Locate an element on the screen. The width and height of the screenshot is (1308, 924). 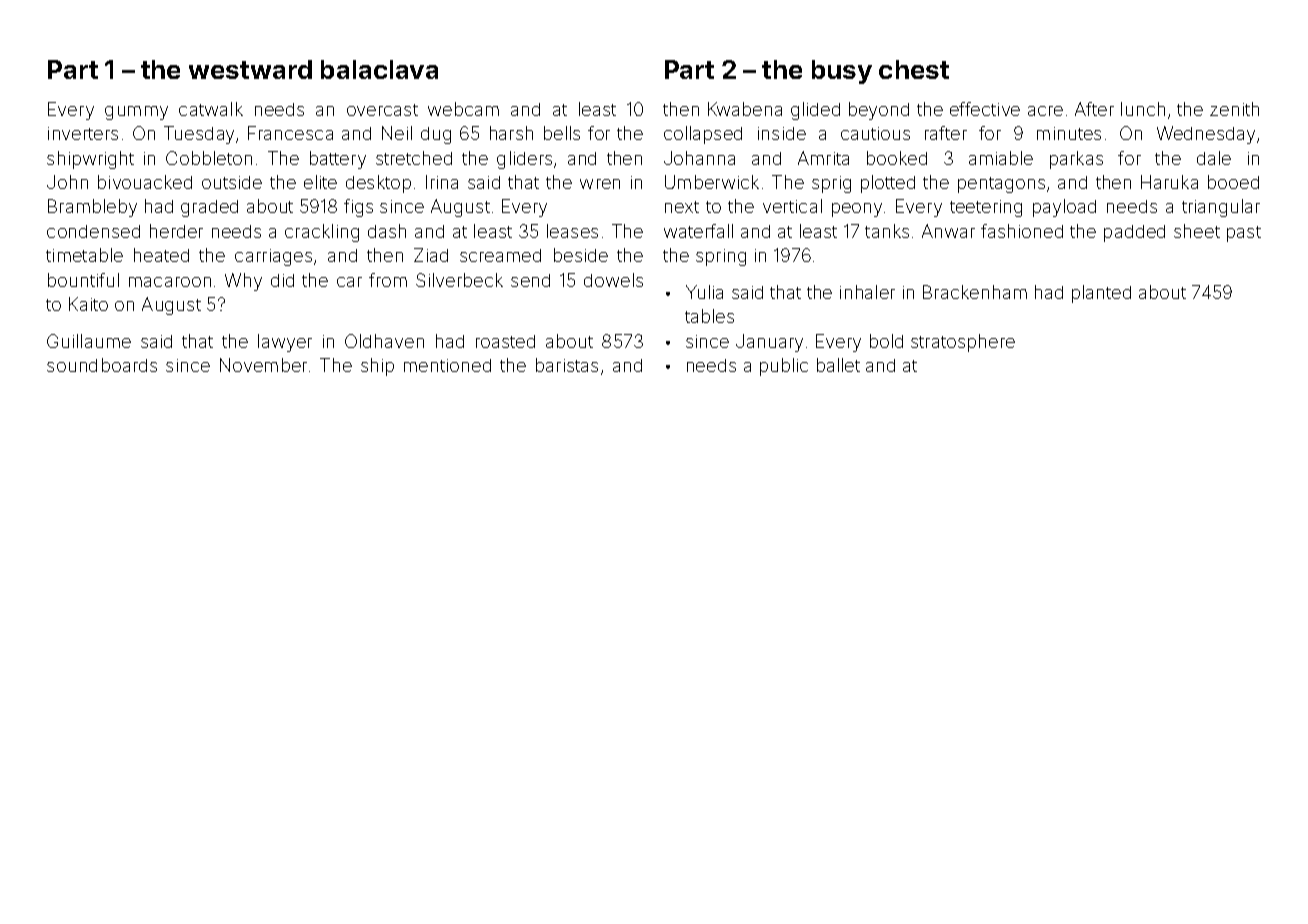
balaclava is located at coordinates (379, 69).
